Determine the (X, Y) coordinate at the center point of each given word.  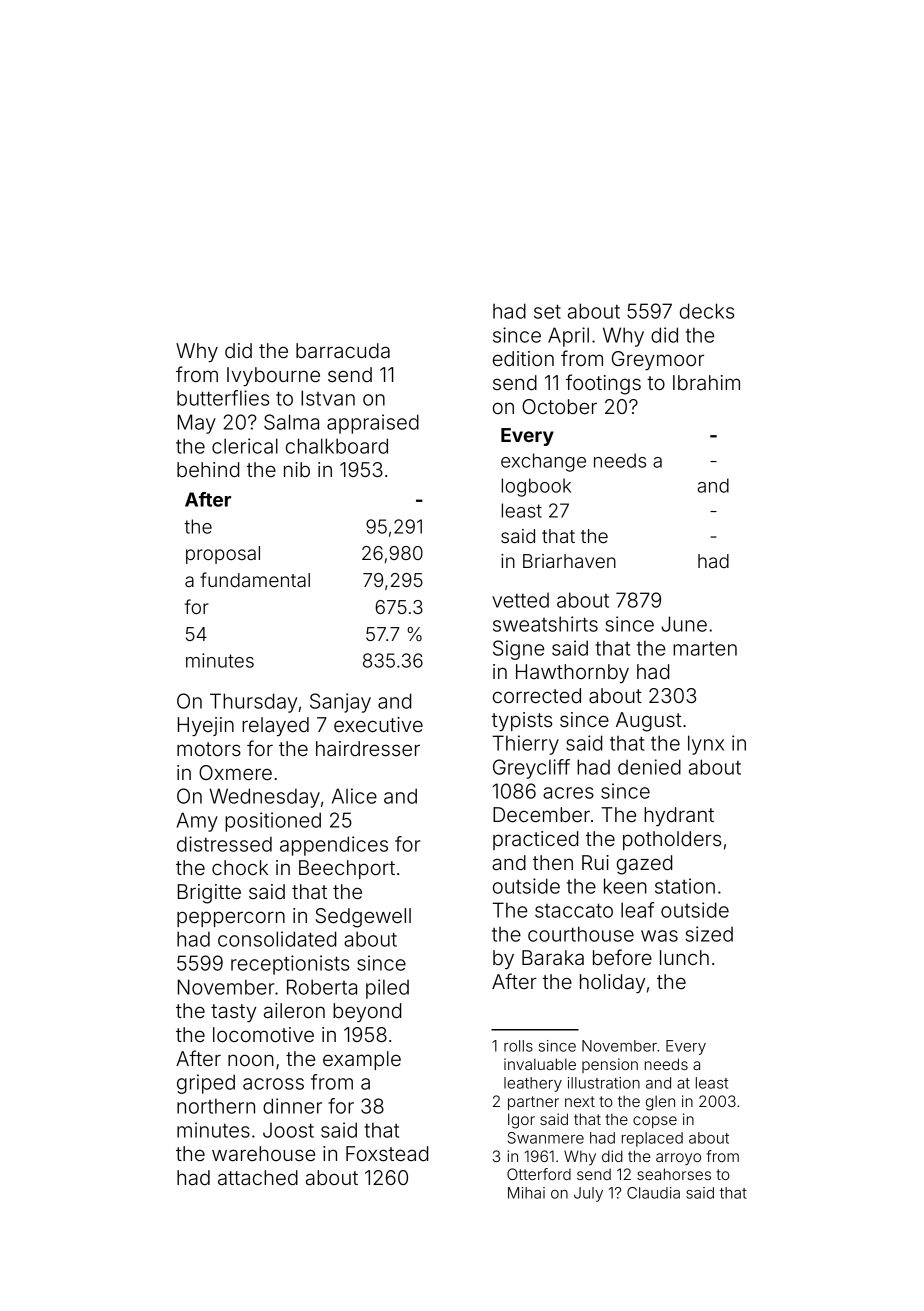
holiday (612, 983)
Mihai (526, 1193)
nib (297, 469)
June (684, 624)
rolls (518, 1046)
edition (523, 358)
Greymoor (658, 360)
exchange (543, 462)
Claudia (653, 1193)
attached (258, 1178)
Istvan (328, 398)
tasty (233, 1013)
